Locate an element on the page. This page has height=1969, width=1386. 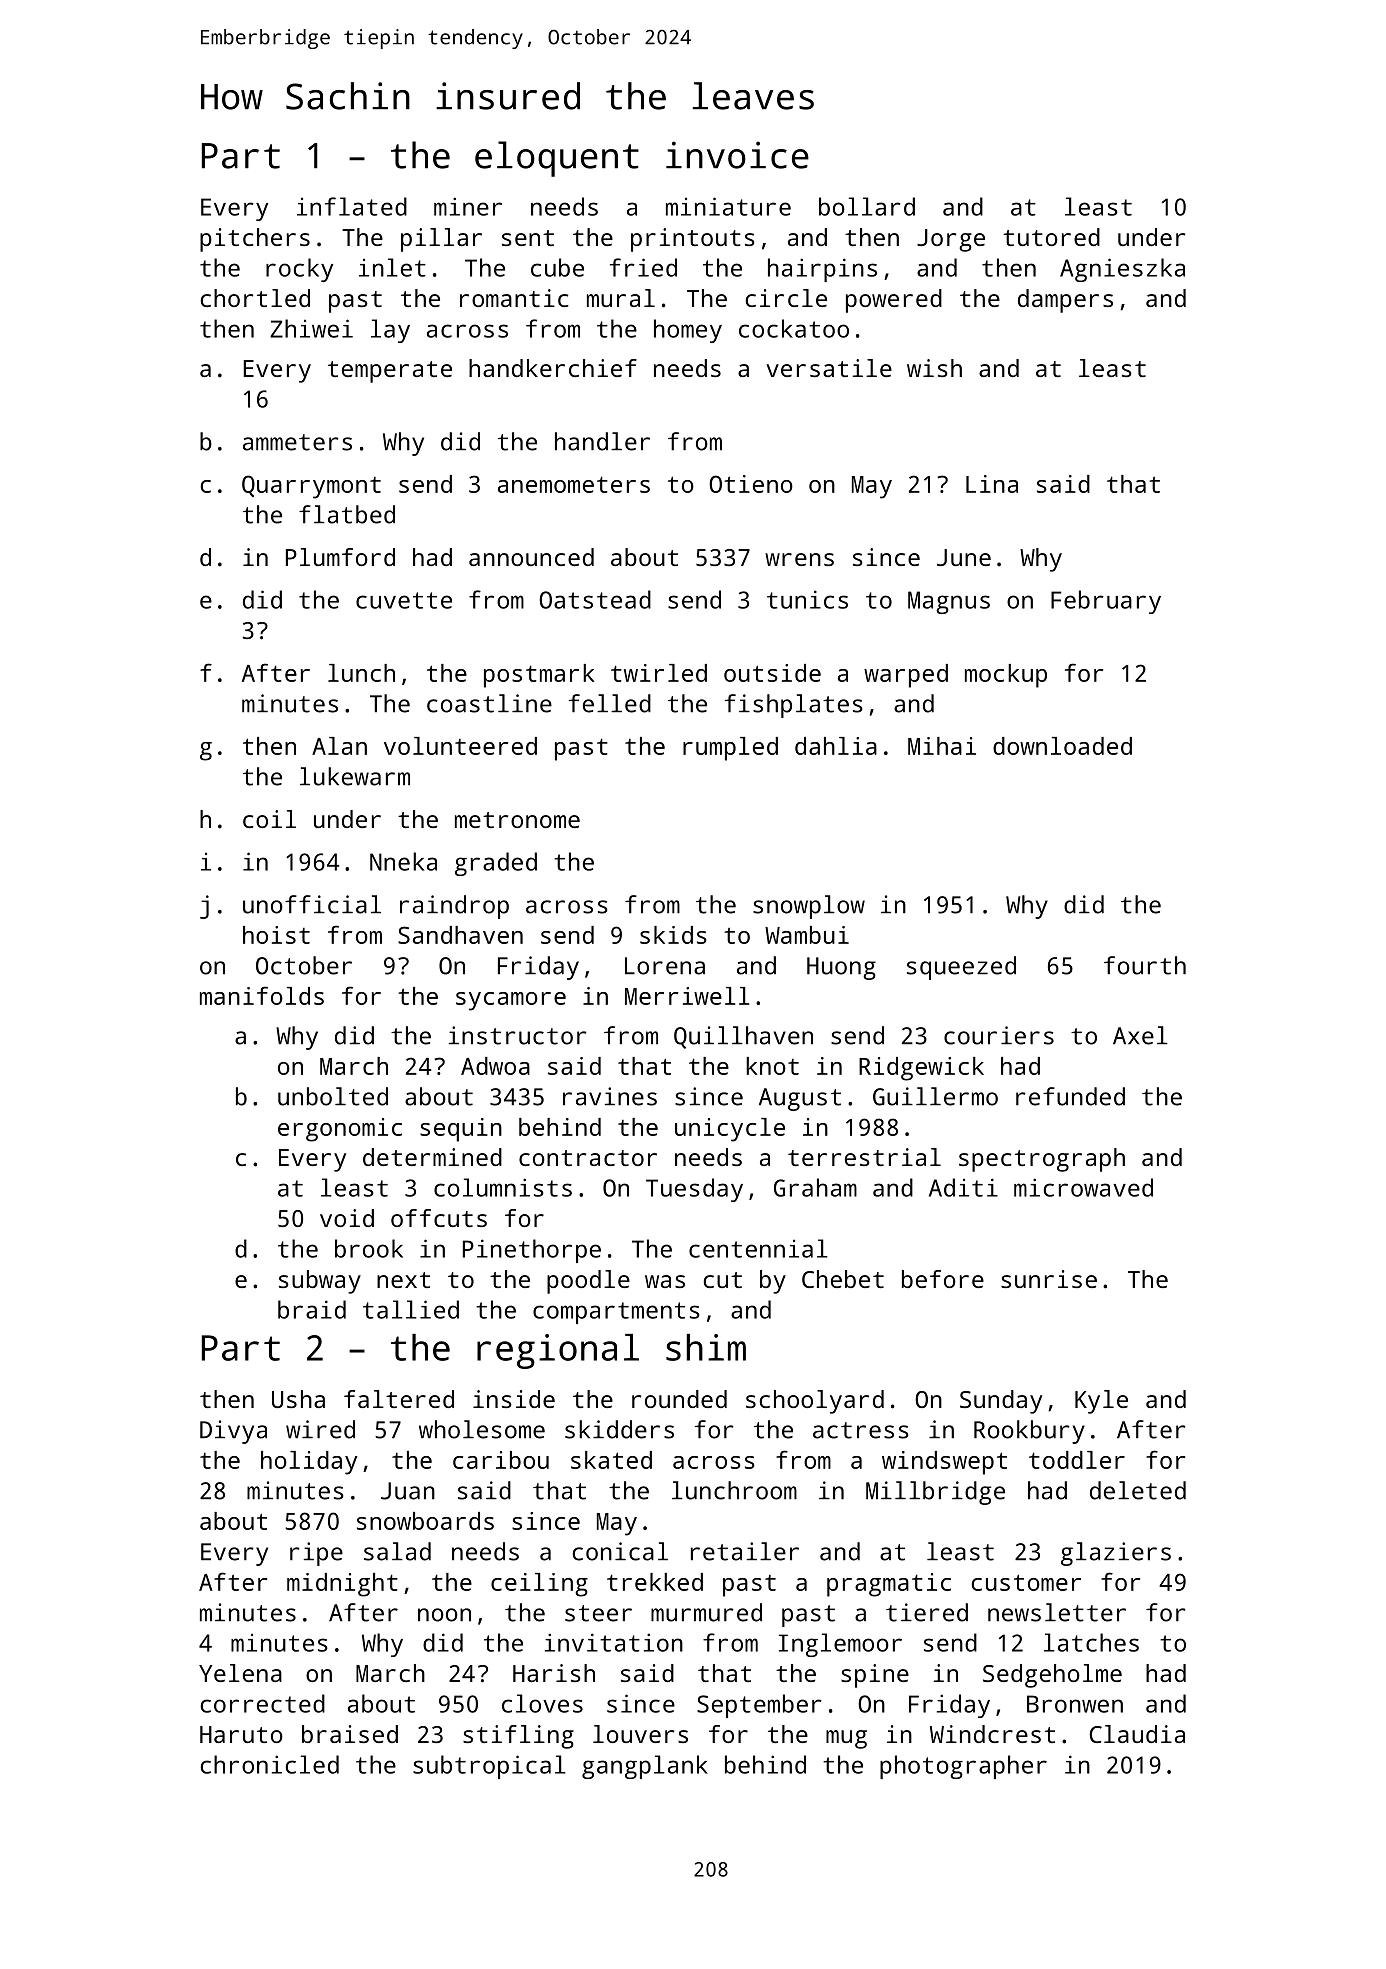
deleted is located at coordinates (1138, 1490).
